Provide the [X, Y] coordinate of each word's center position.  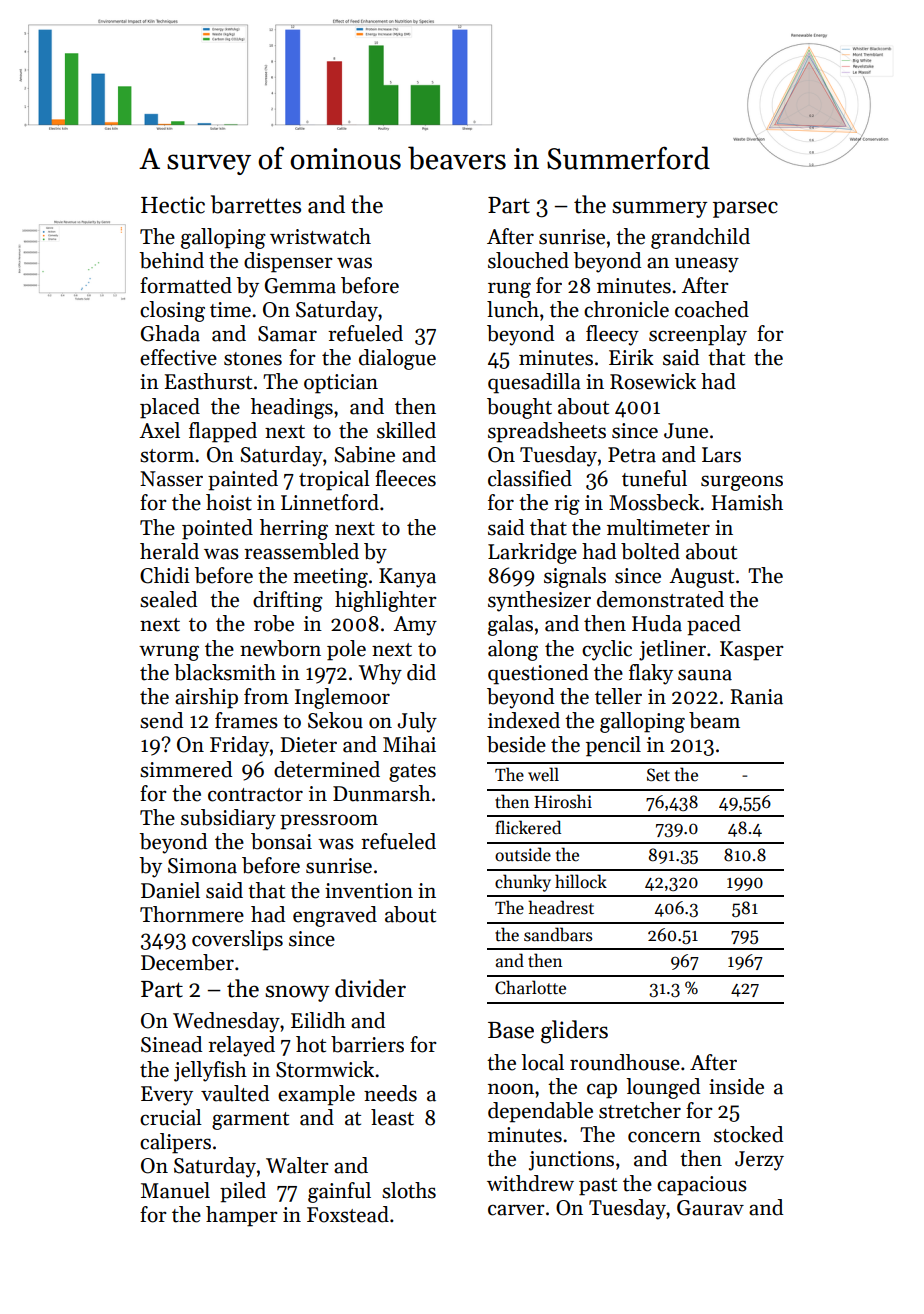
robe [274, 623]
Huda [657, 623]
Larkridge [532, 553]
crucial [171, 1117]
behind [171, 260]
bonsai [281, 841]
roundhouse [625, 1062]
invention [369, 891]
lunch [513, 309]
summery [659, 209]
